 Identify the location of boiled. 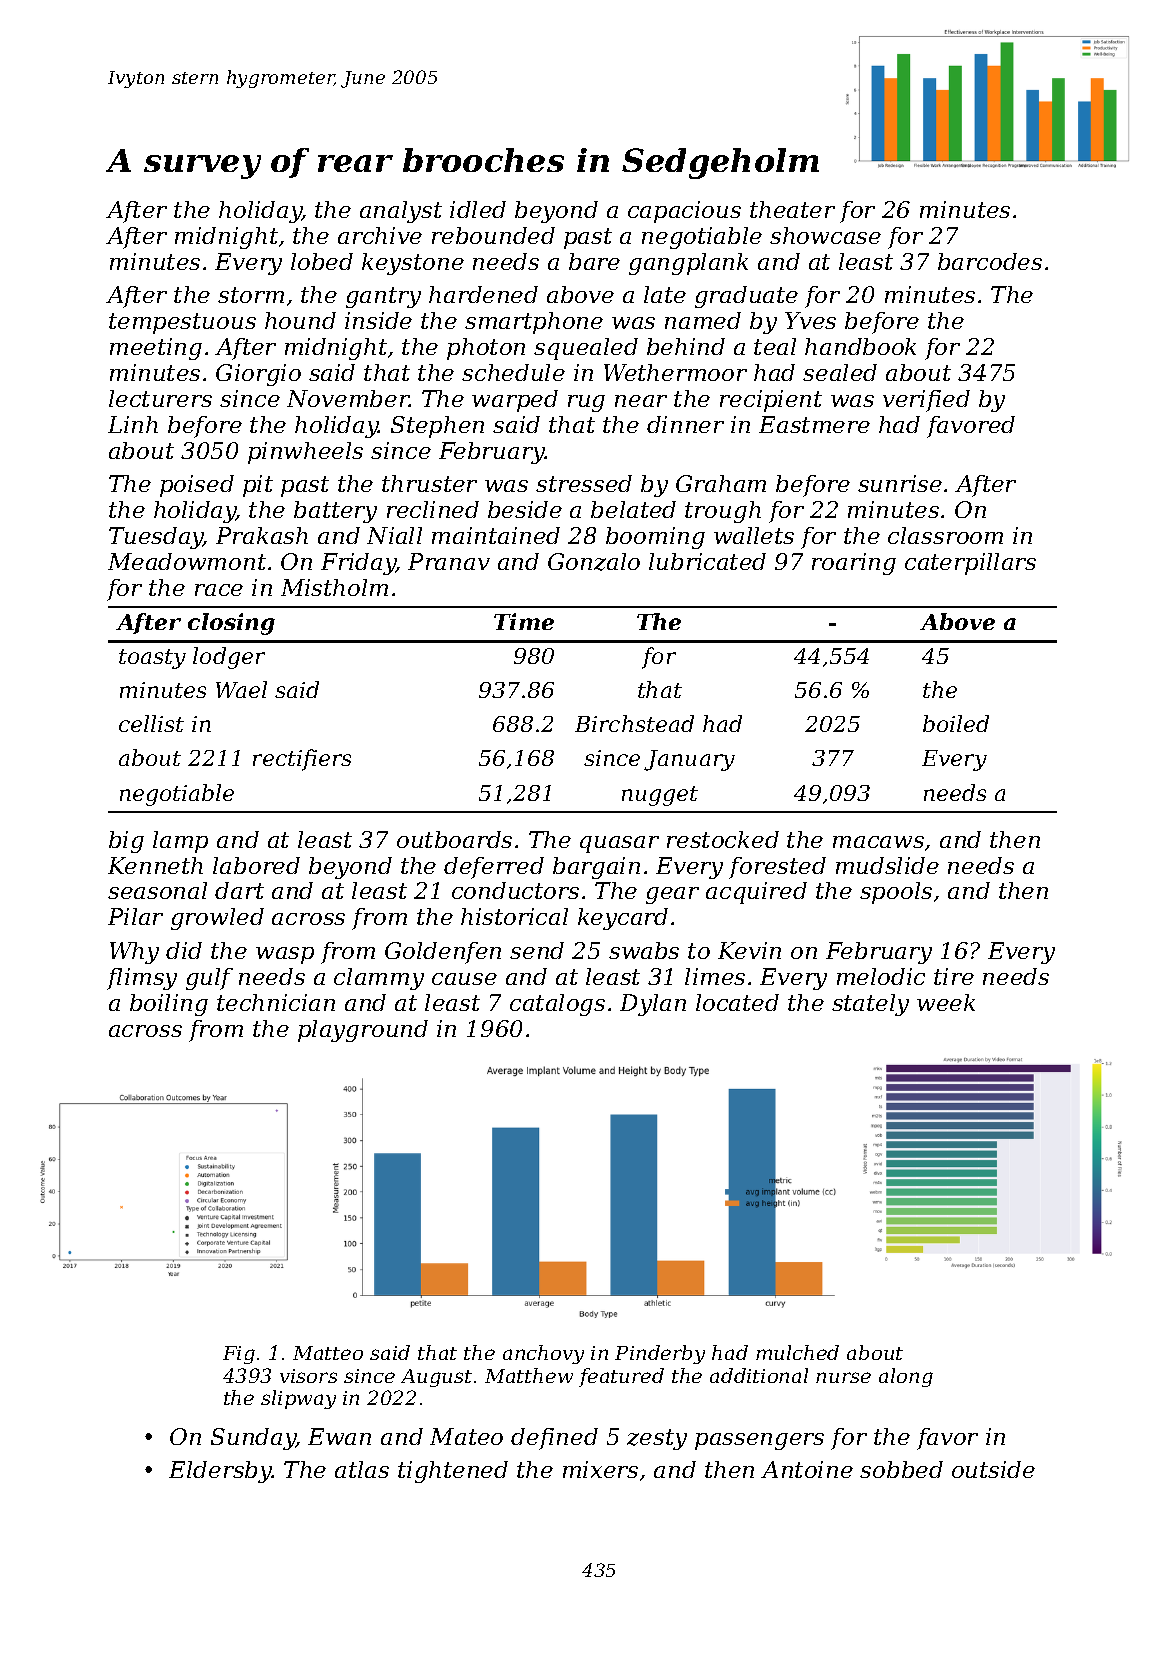
(956, 723).
